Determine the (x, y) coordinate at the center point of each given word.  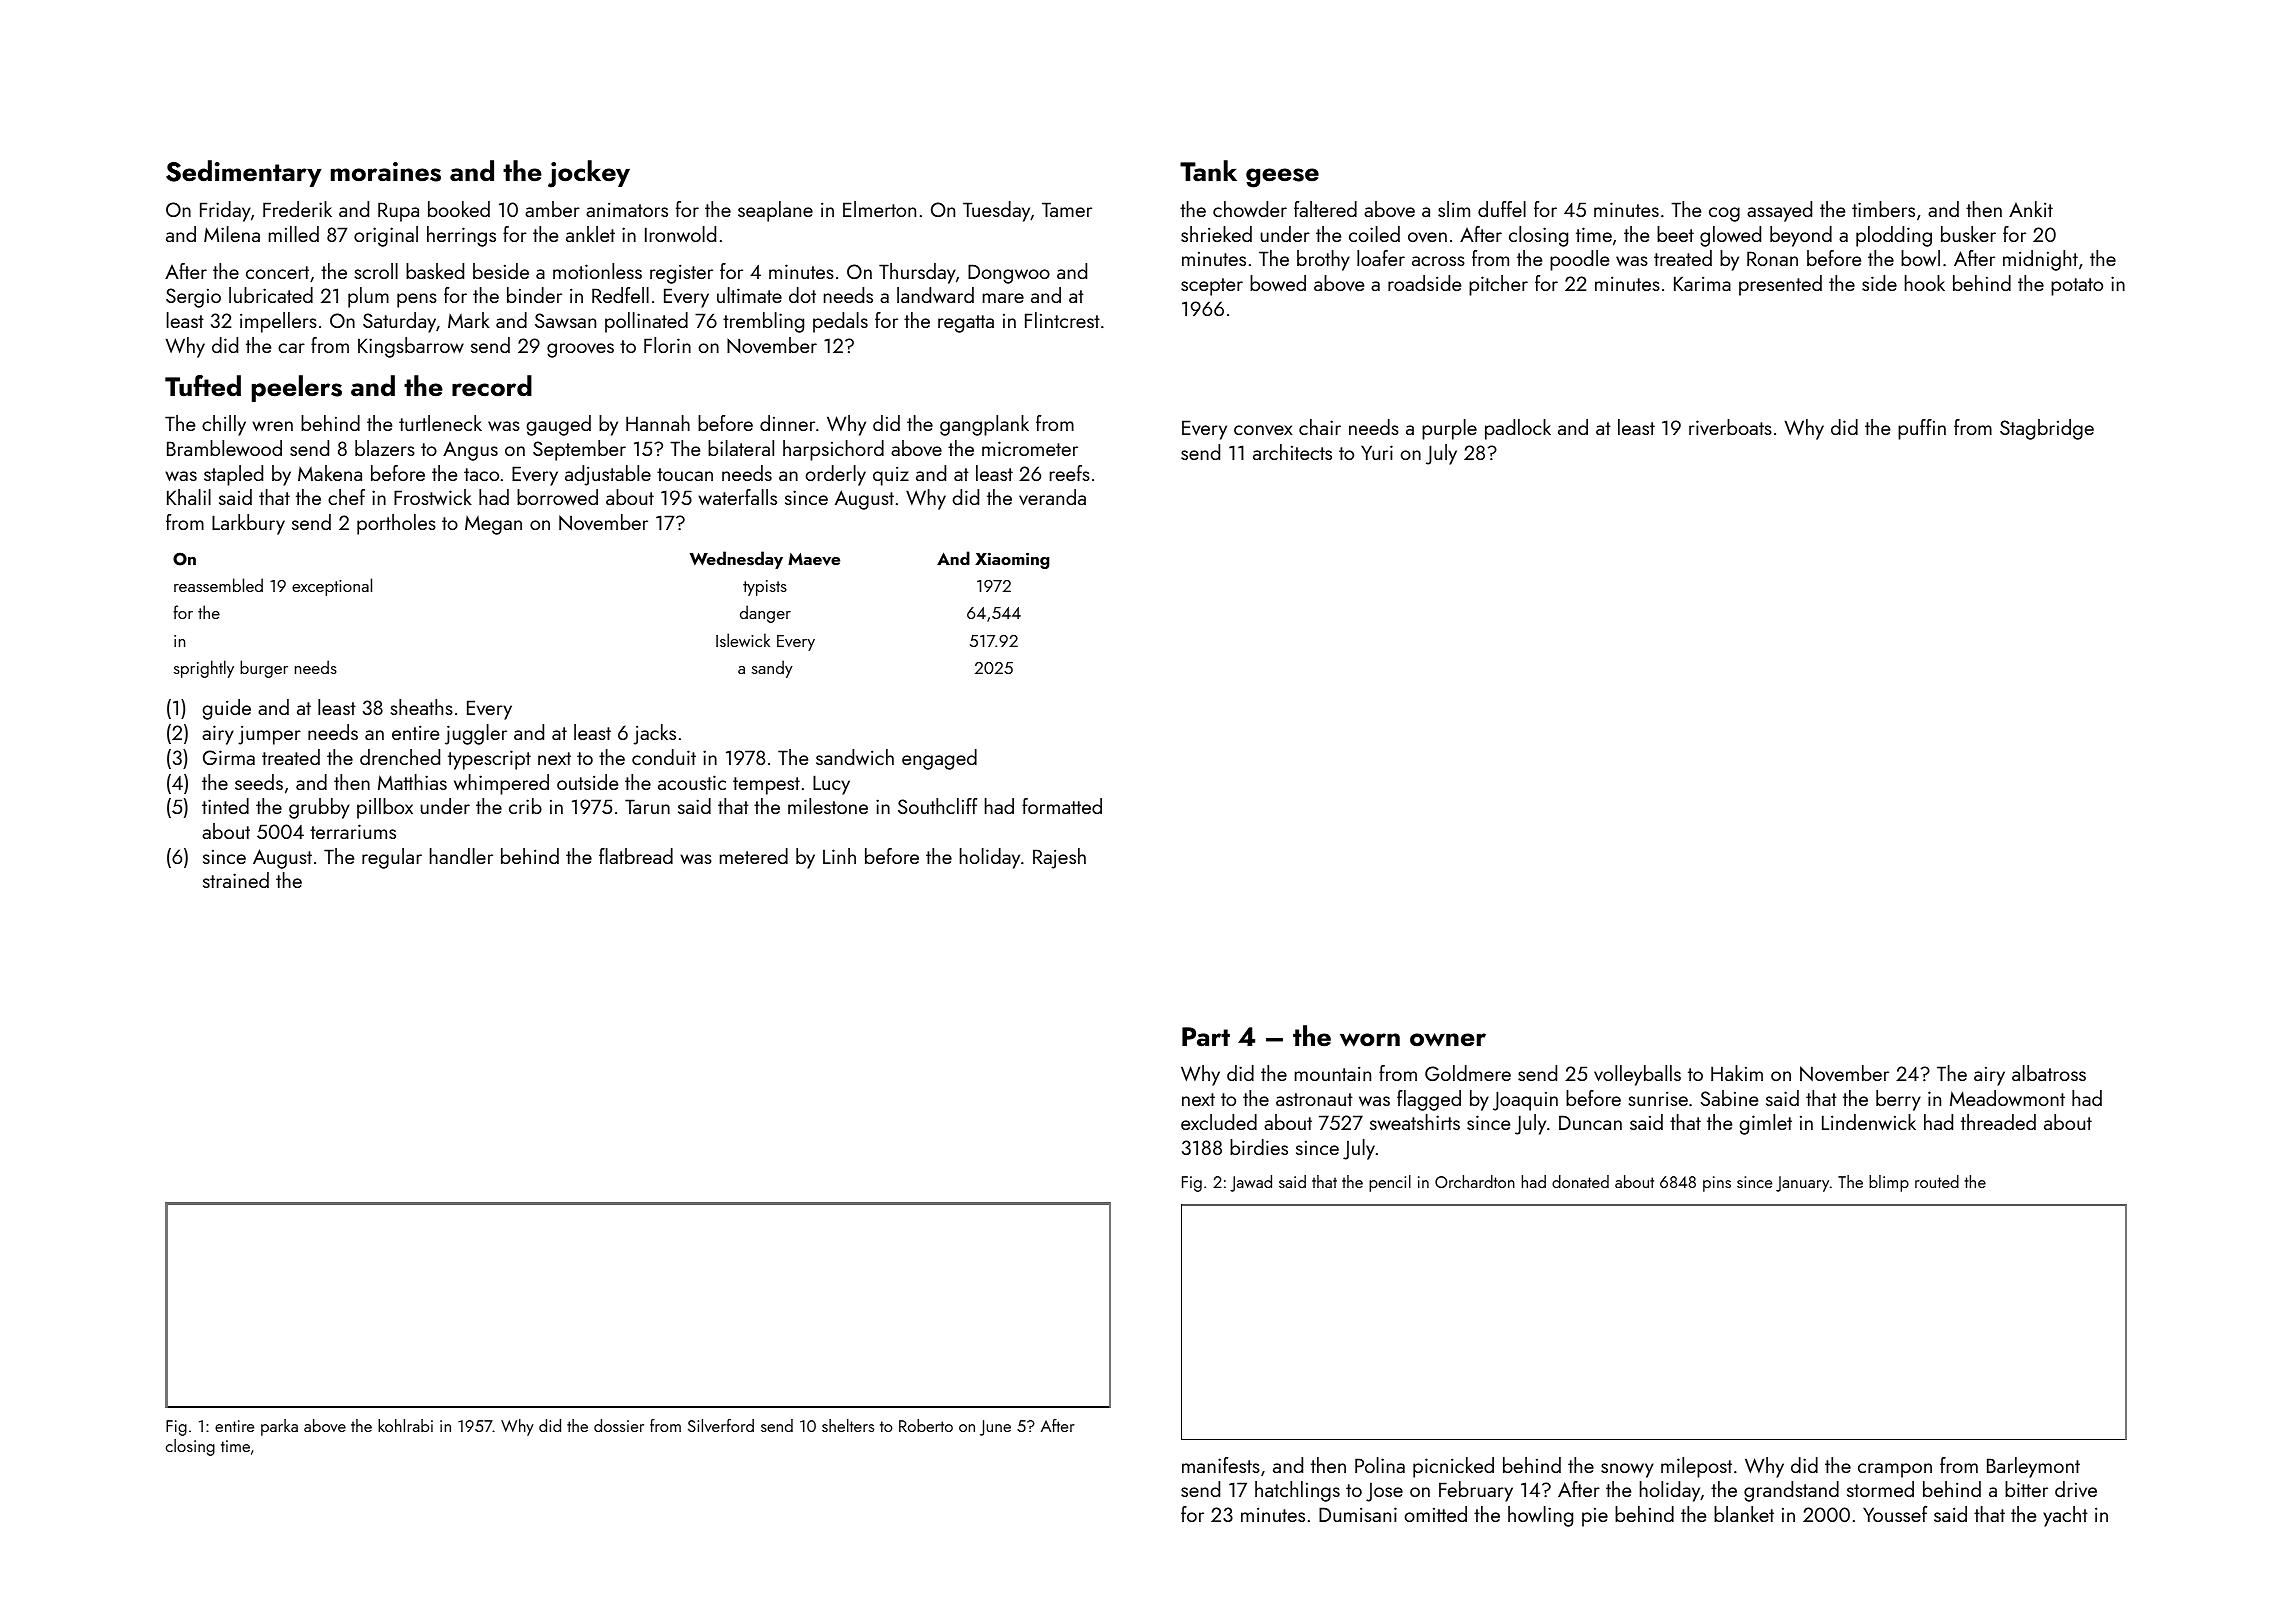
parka (279, 1427)
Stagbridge (2047, 429)
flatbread (636, 856)
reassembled (218, 585)
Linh (839, 856)
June (995, 1428)
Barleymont (2033, 1467)
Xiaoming (1012, 561)
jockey (589, 174)
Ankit (2031, 209)
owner (1448, 1040)
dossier (619, 1425)
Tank (1208, 171)
